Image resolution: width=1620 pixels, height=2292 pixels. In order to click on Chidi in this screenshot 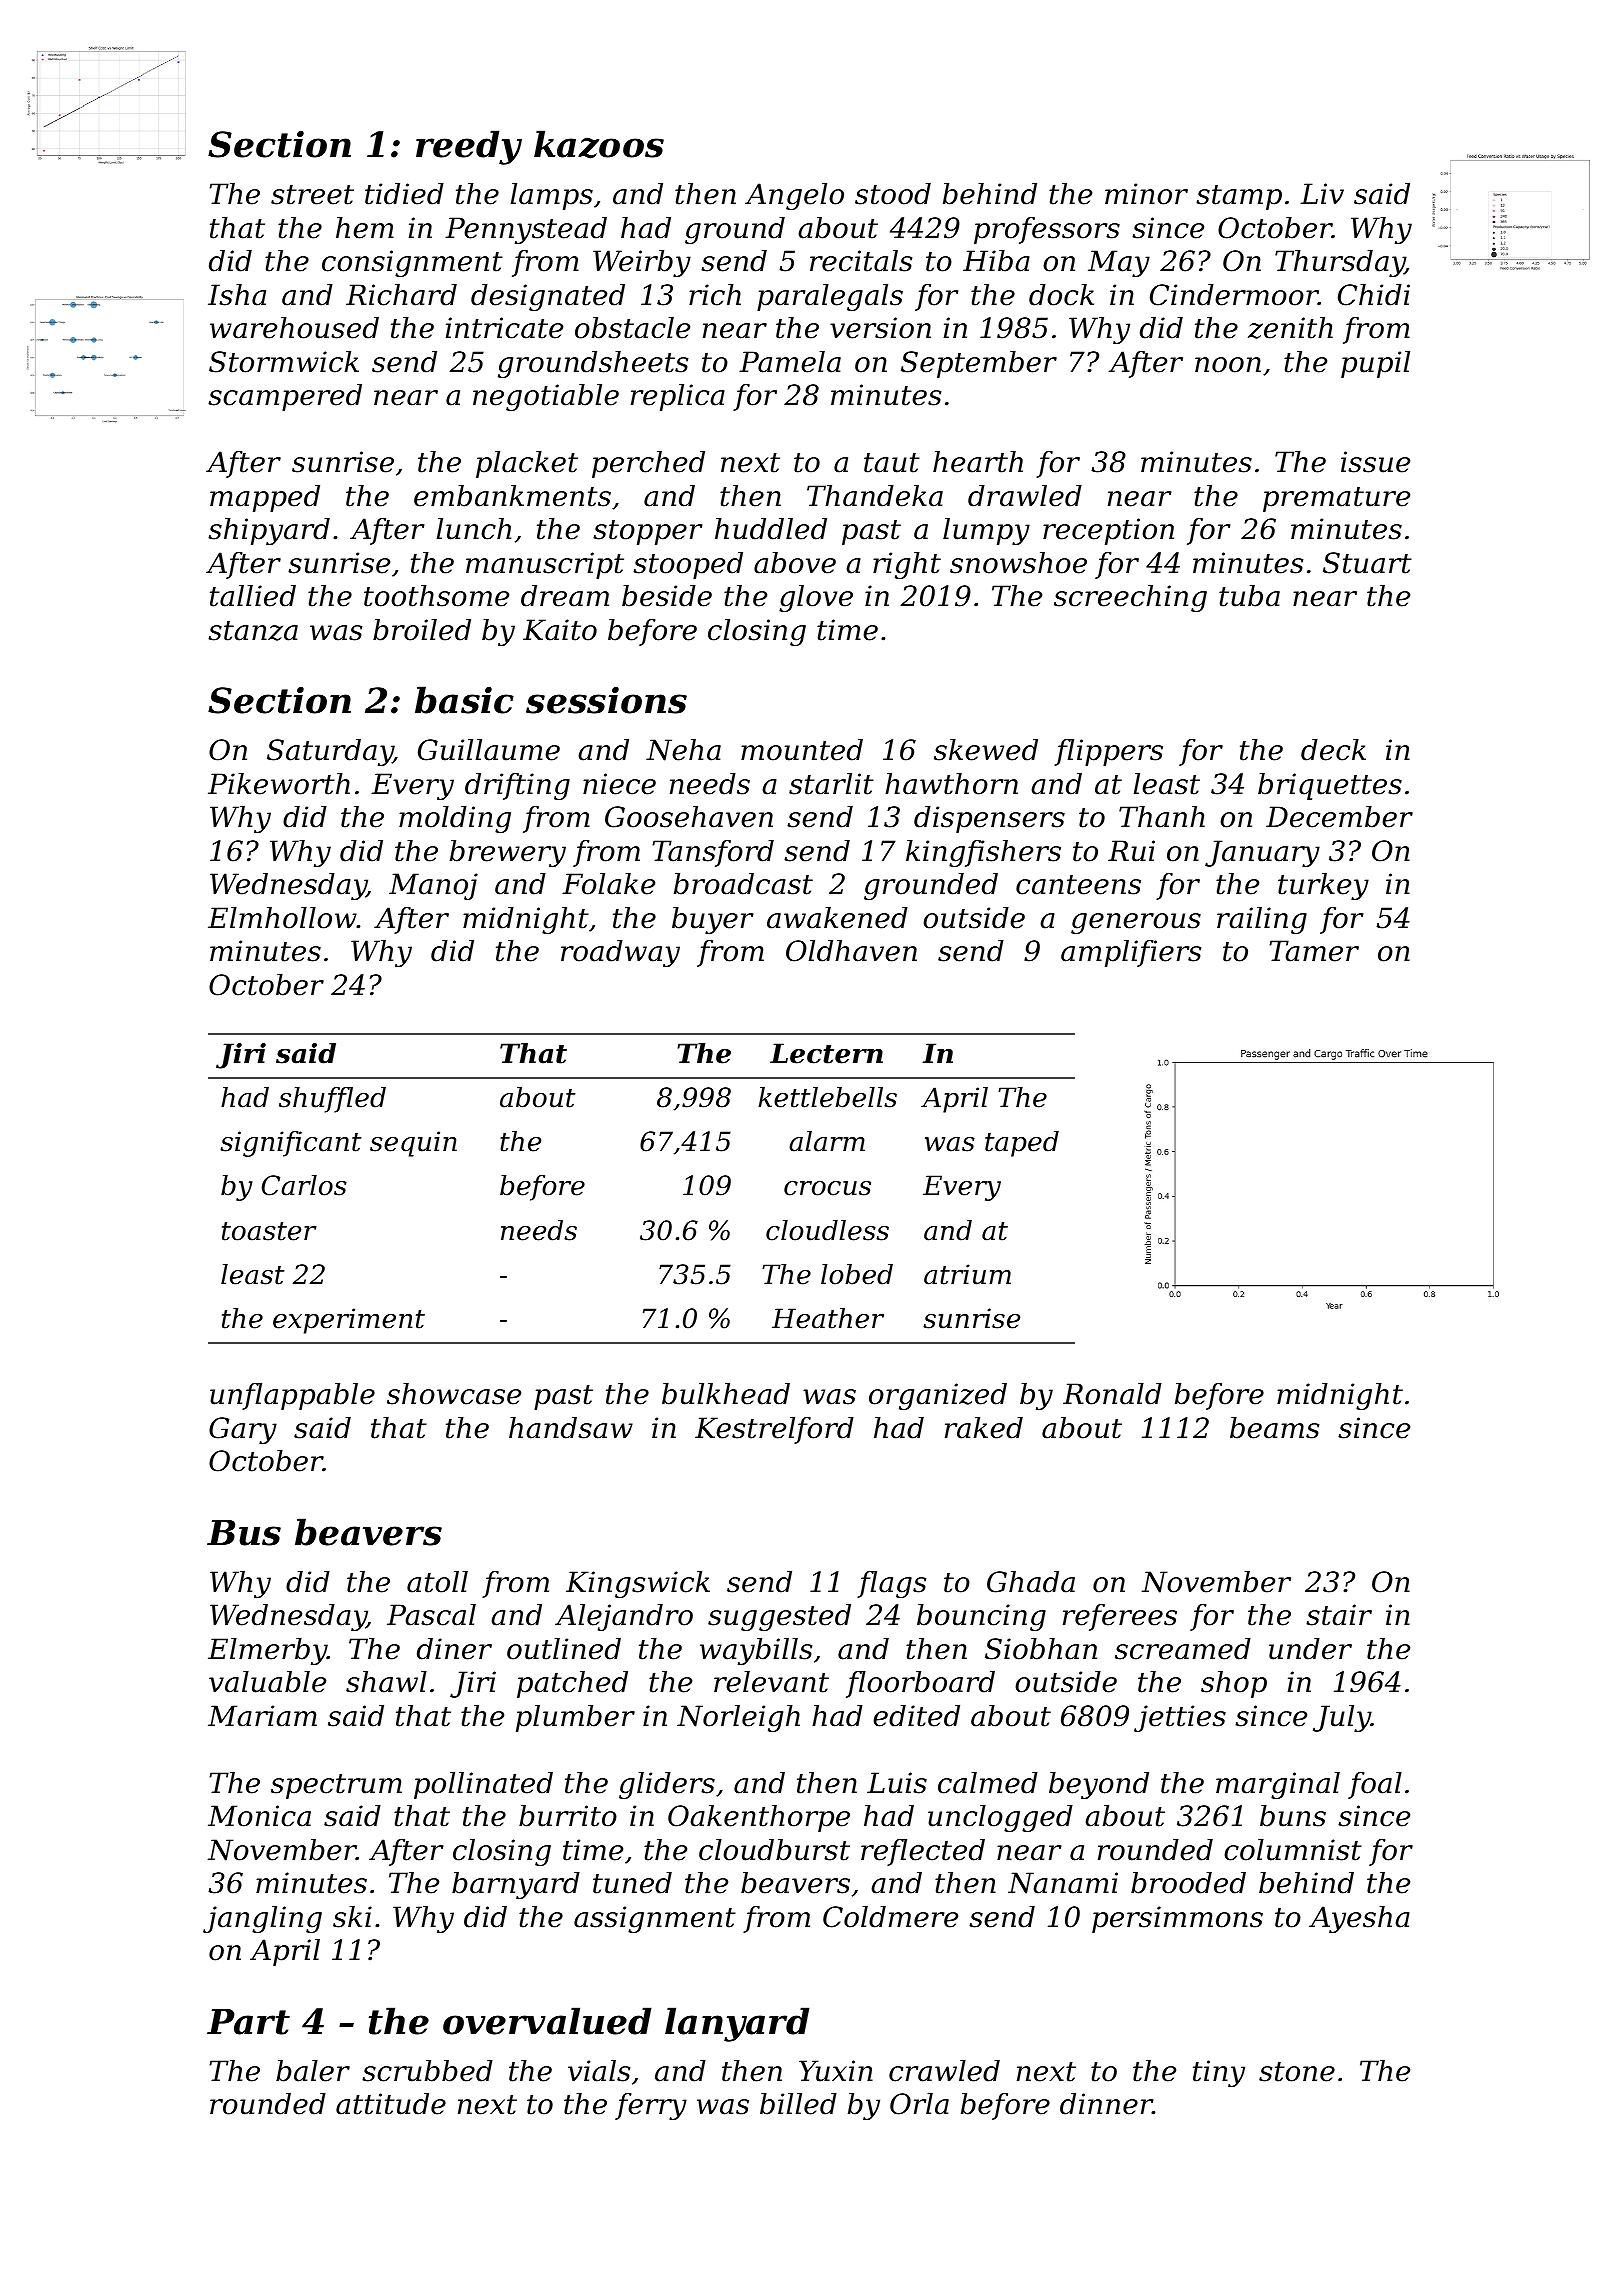, I will do `click(1374, 295)`.
